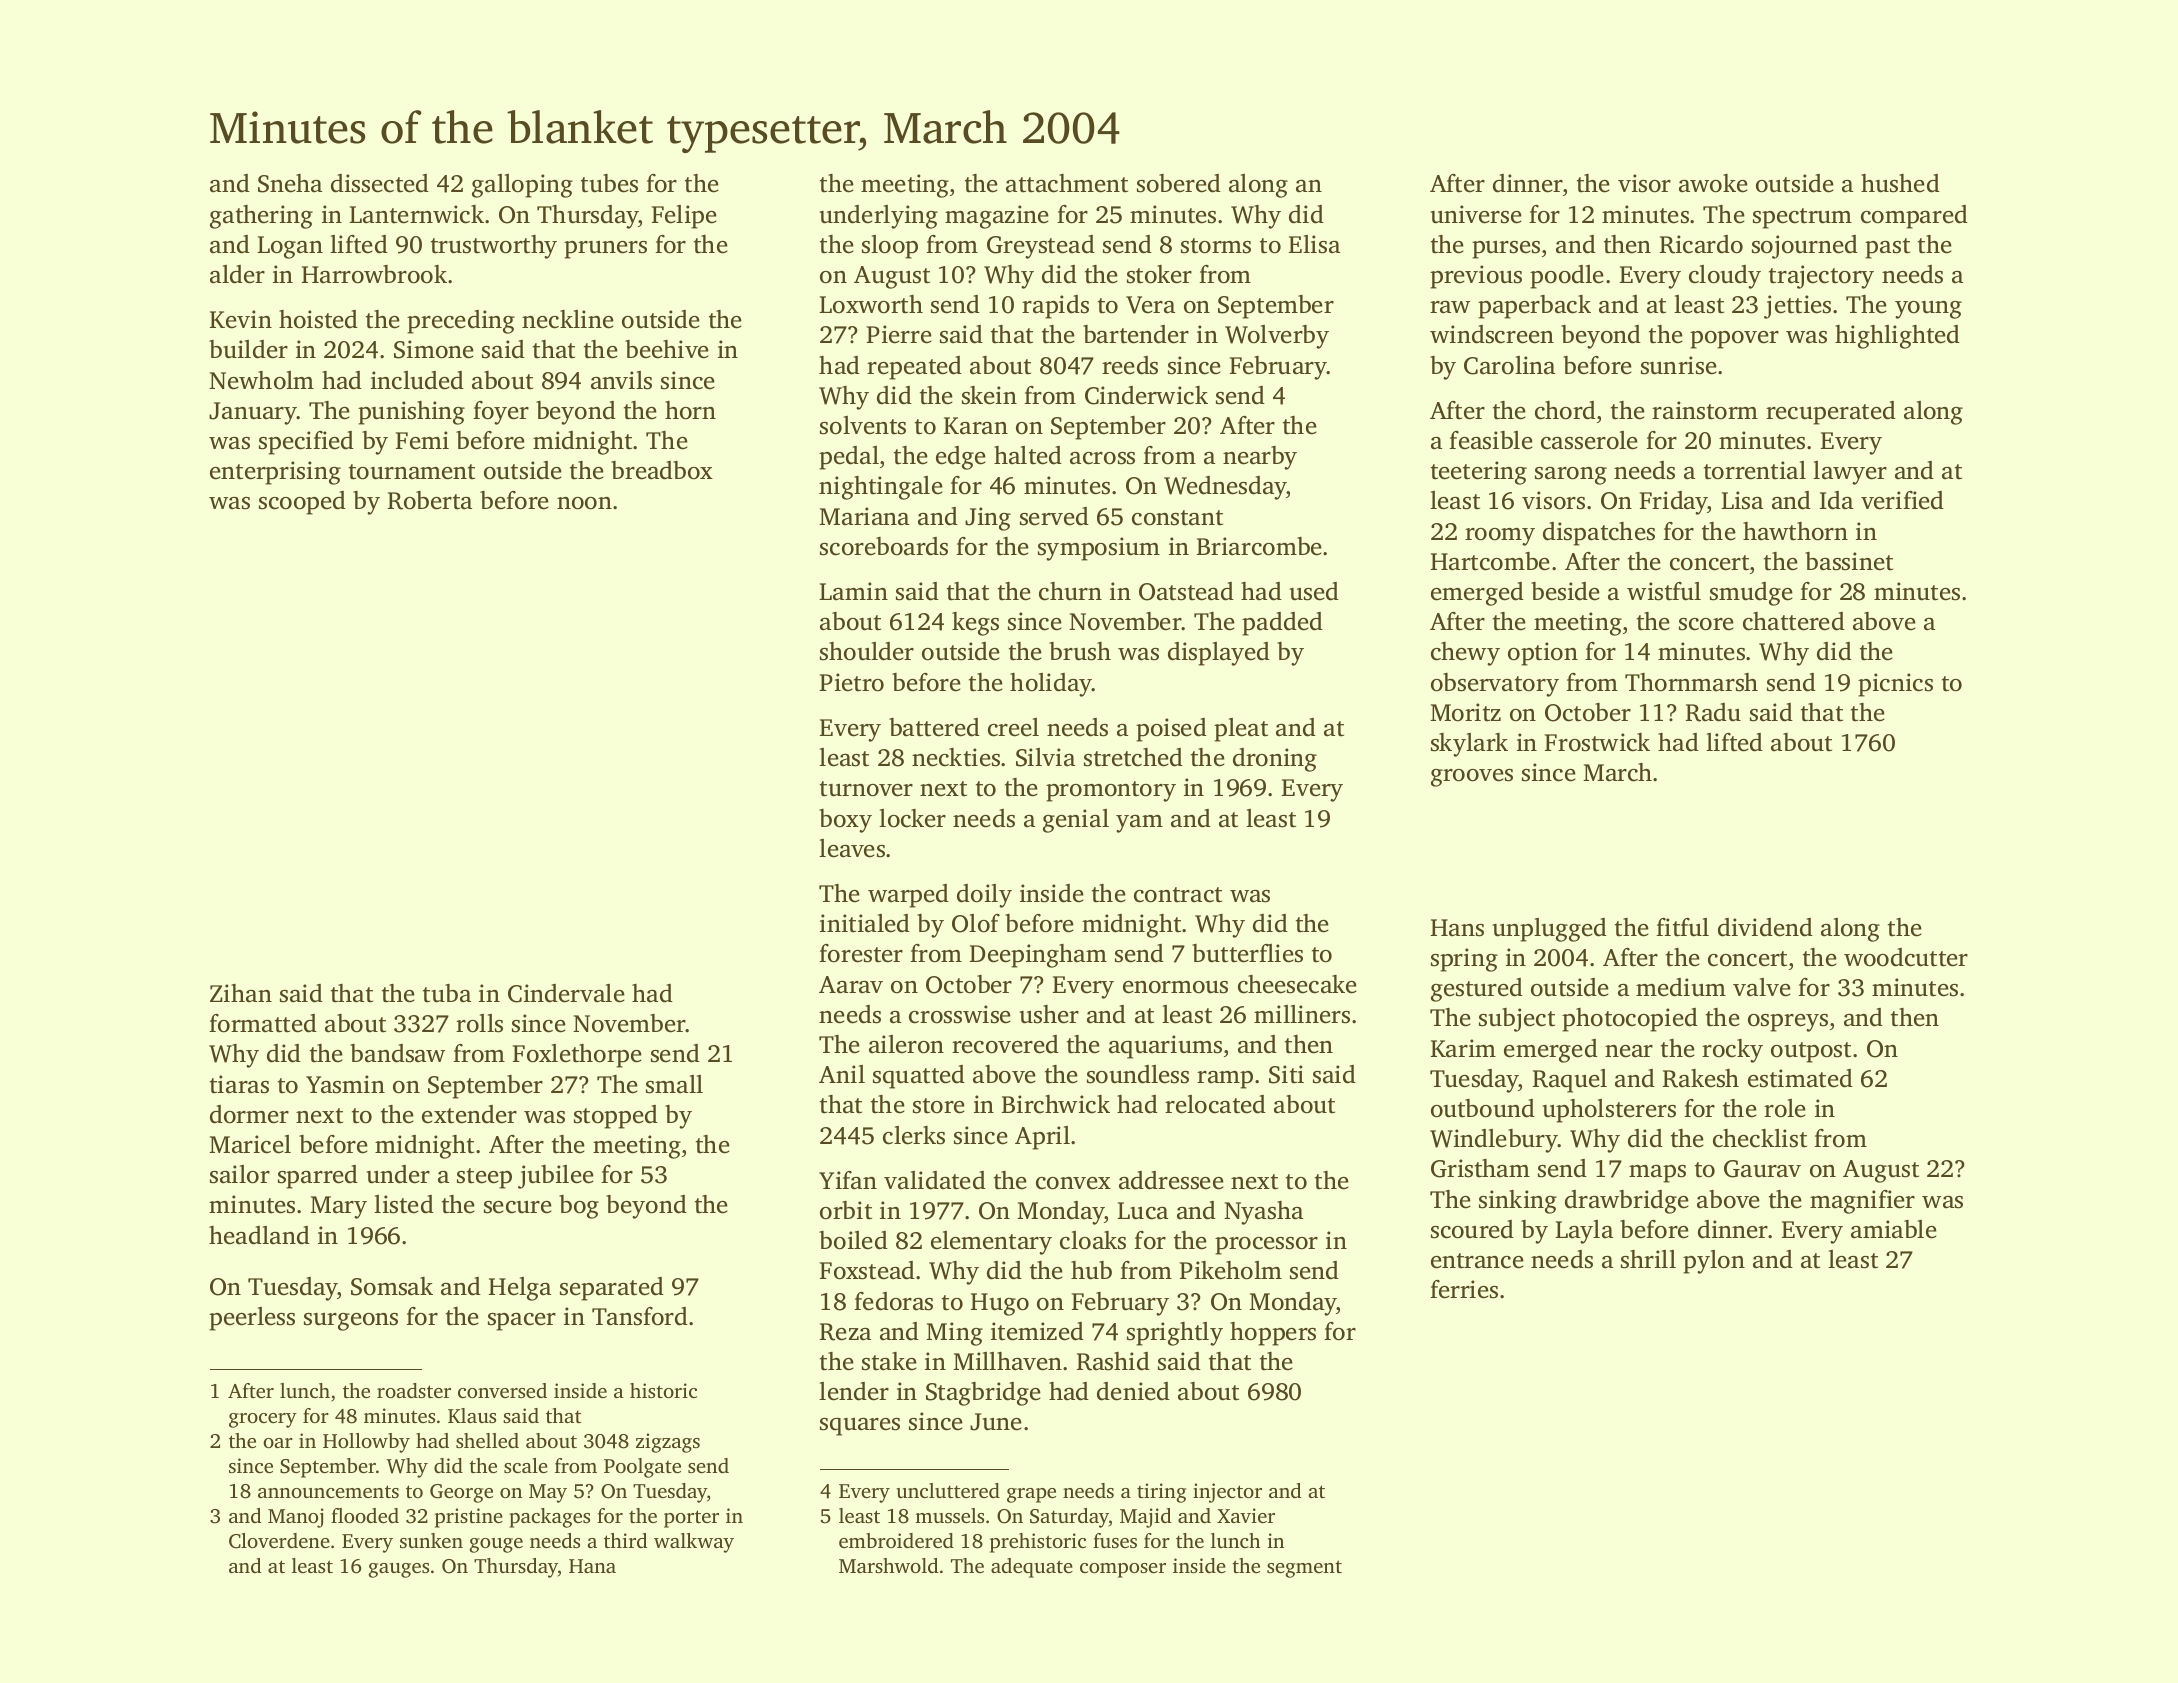 The image size is (2178, 1683). Describe the element at coordinates (240, 1174) in the screenshot. I see `sailor` at that location.
